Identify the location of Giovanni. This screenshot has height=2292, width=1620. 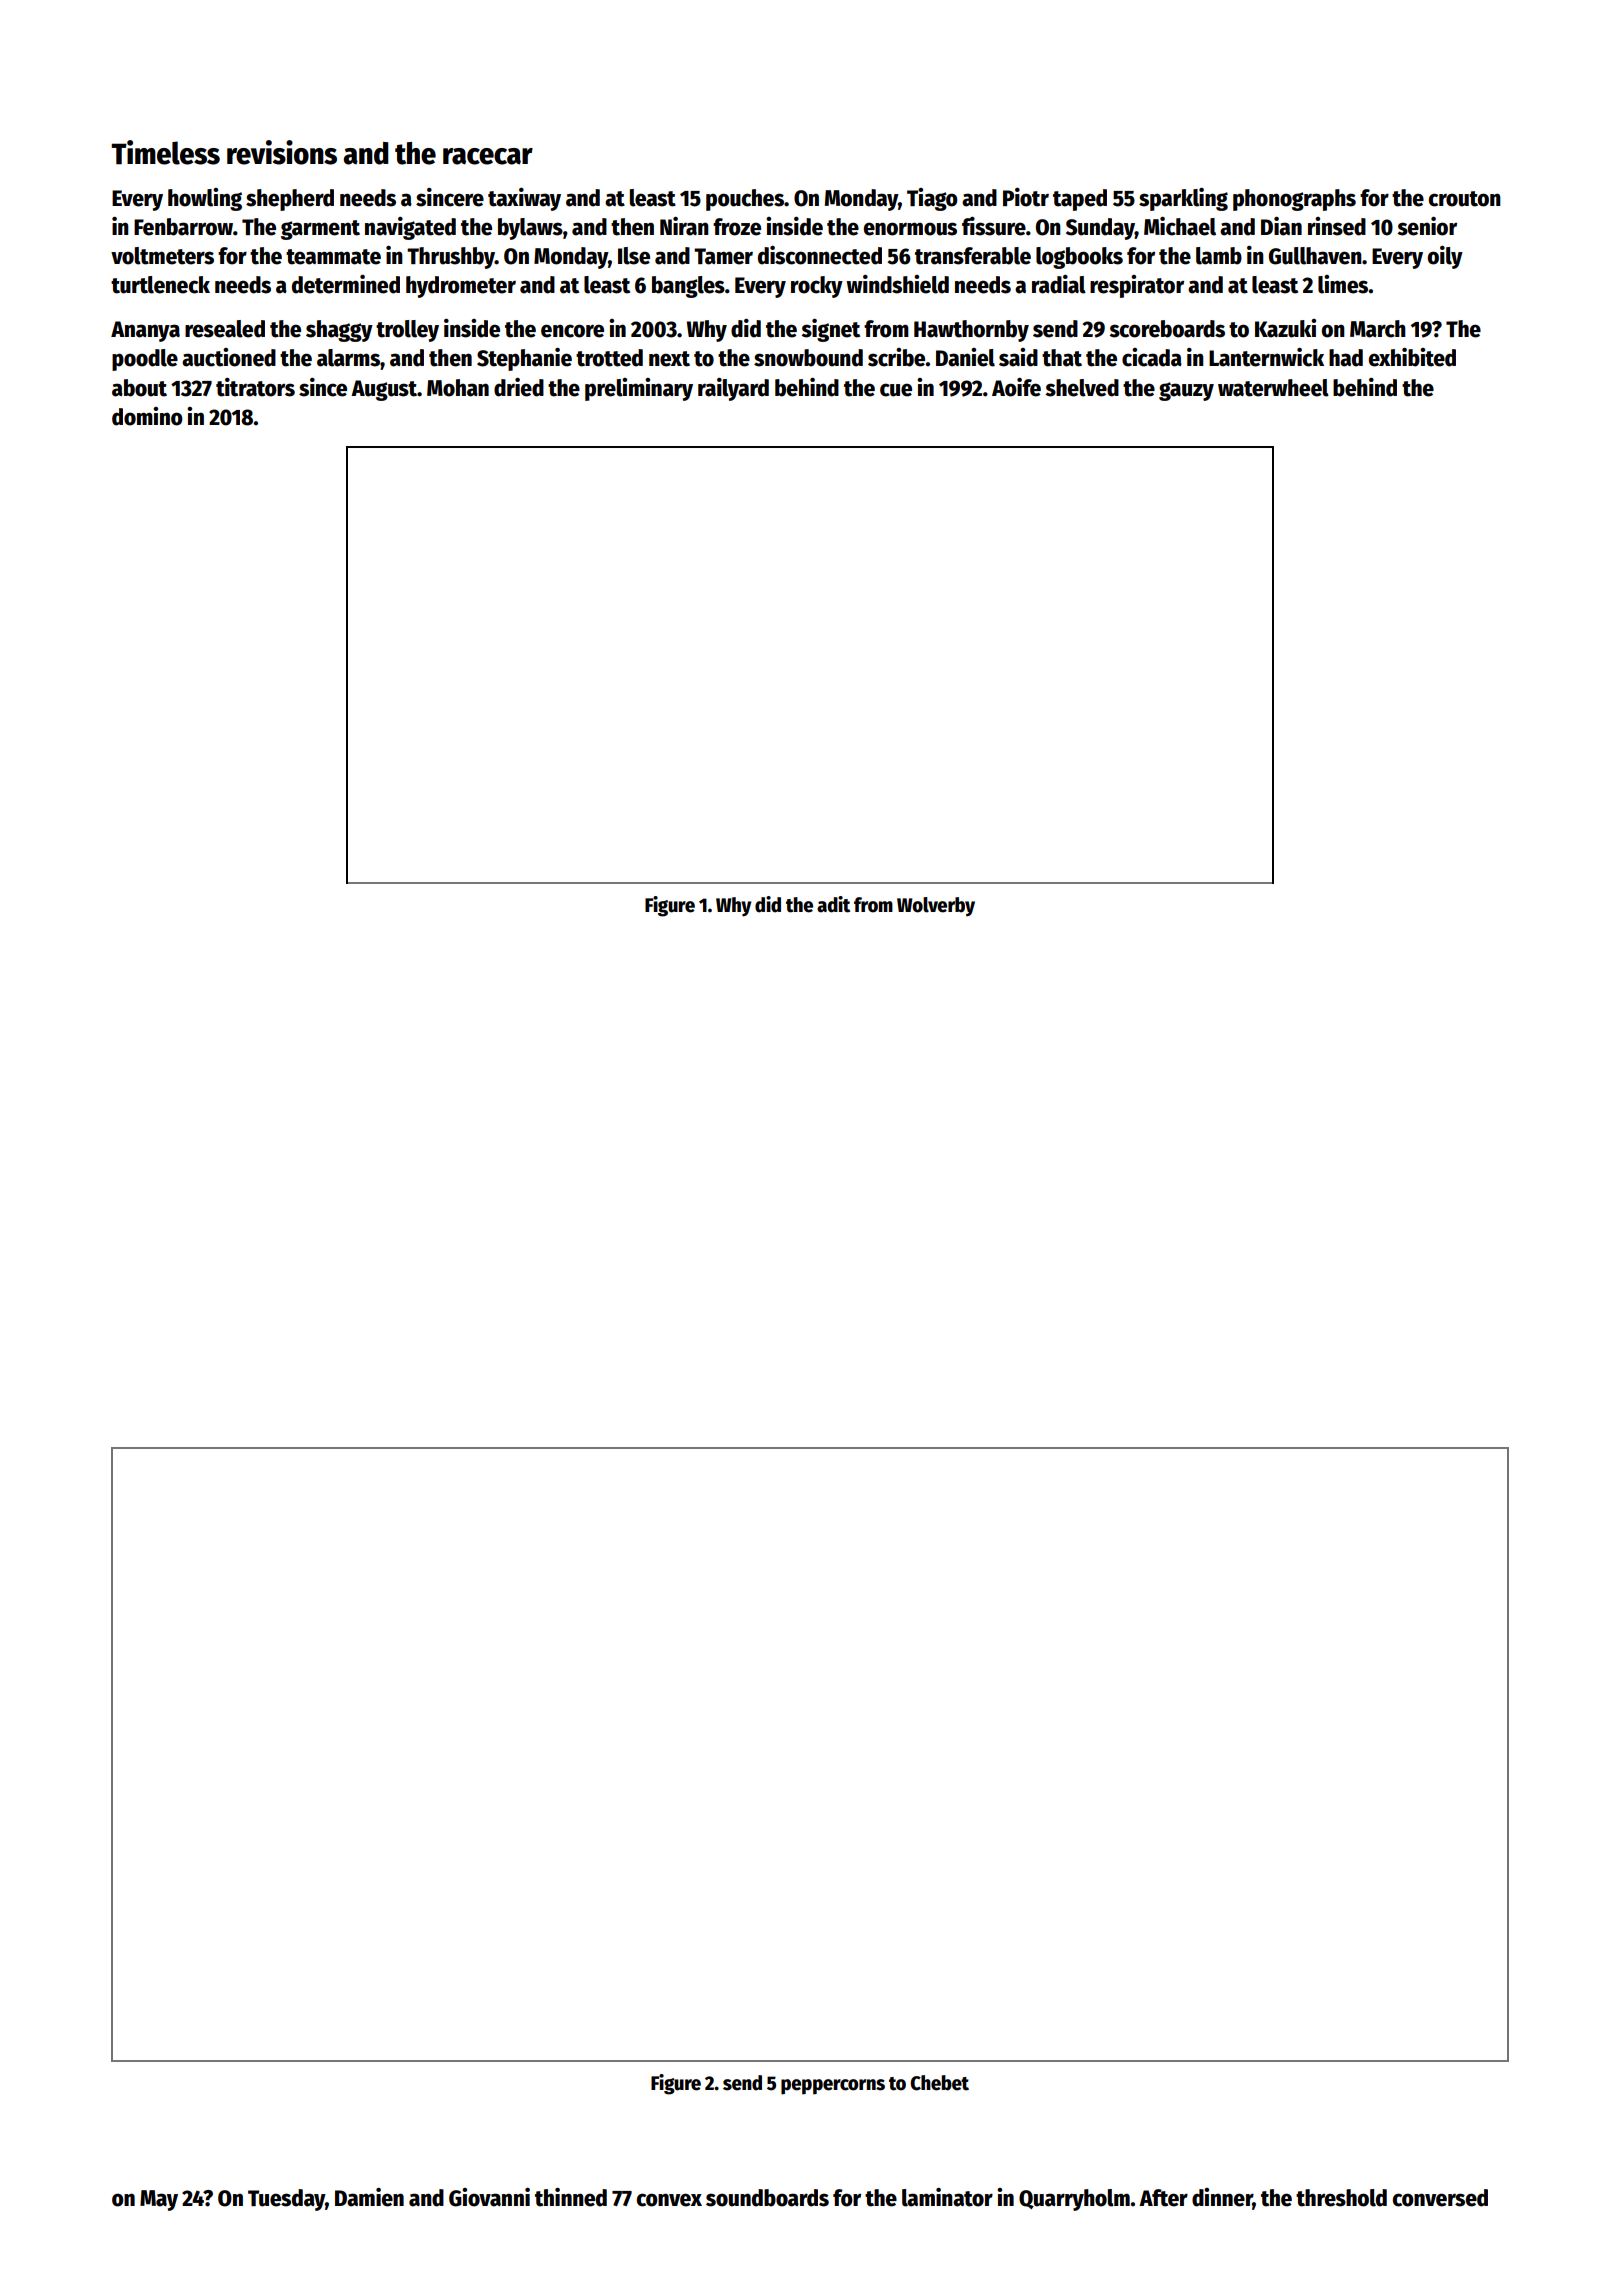
(489, 2197).
